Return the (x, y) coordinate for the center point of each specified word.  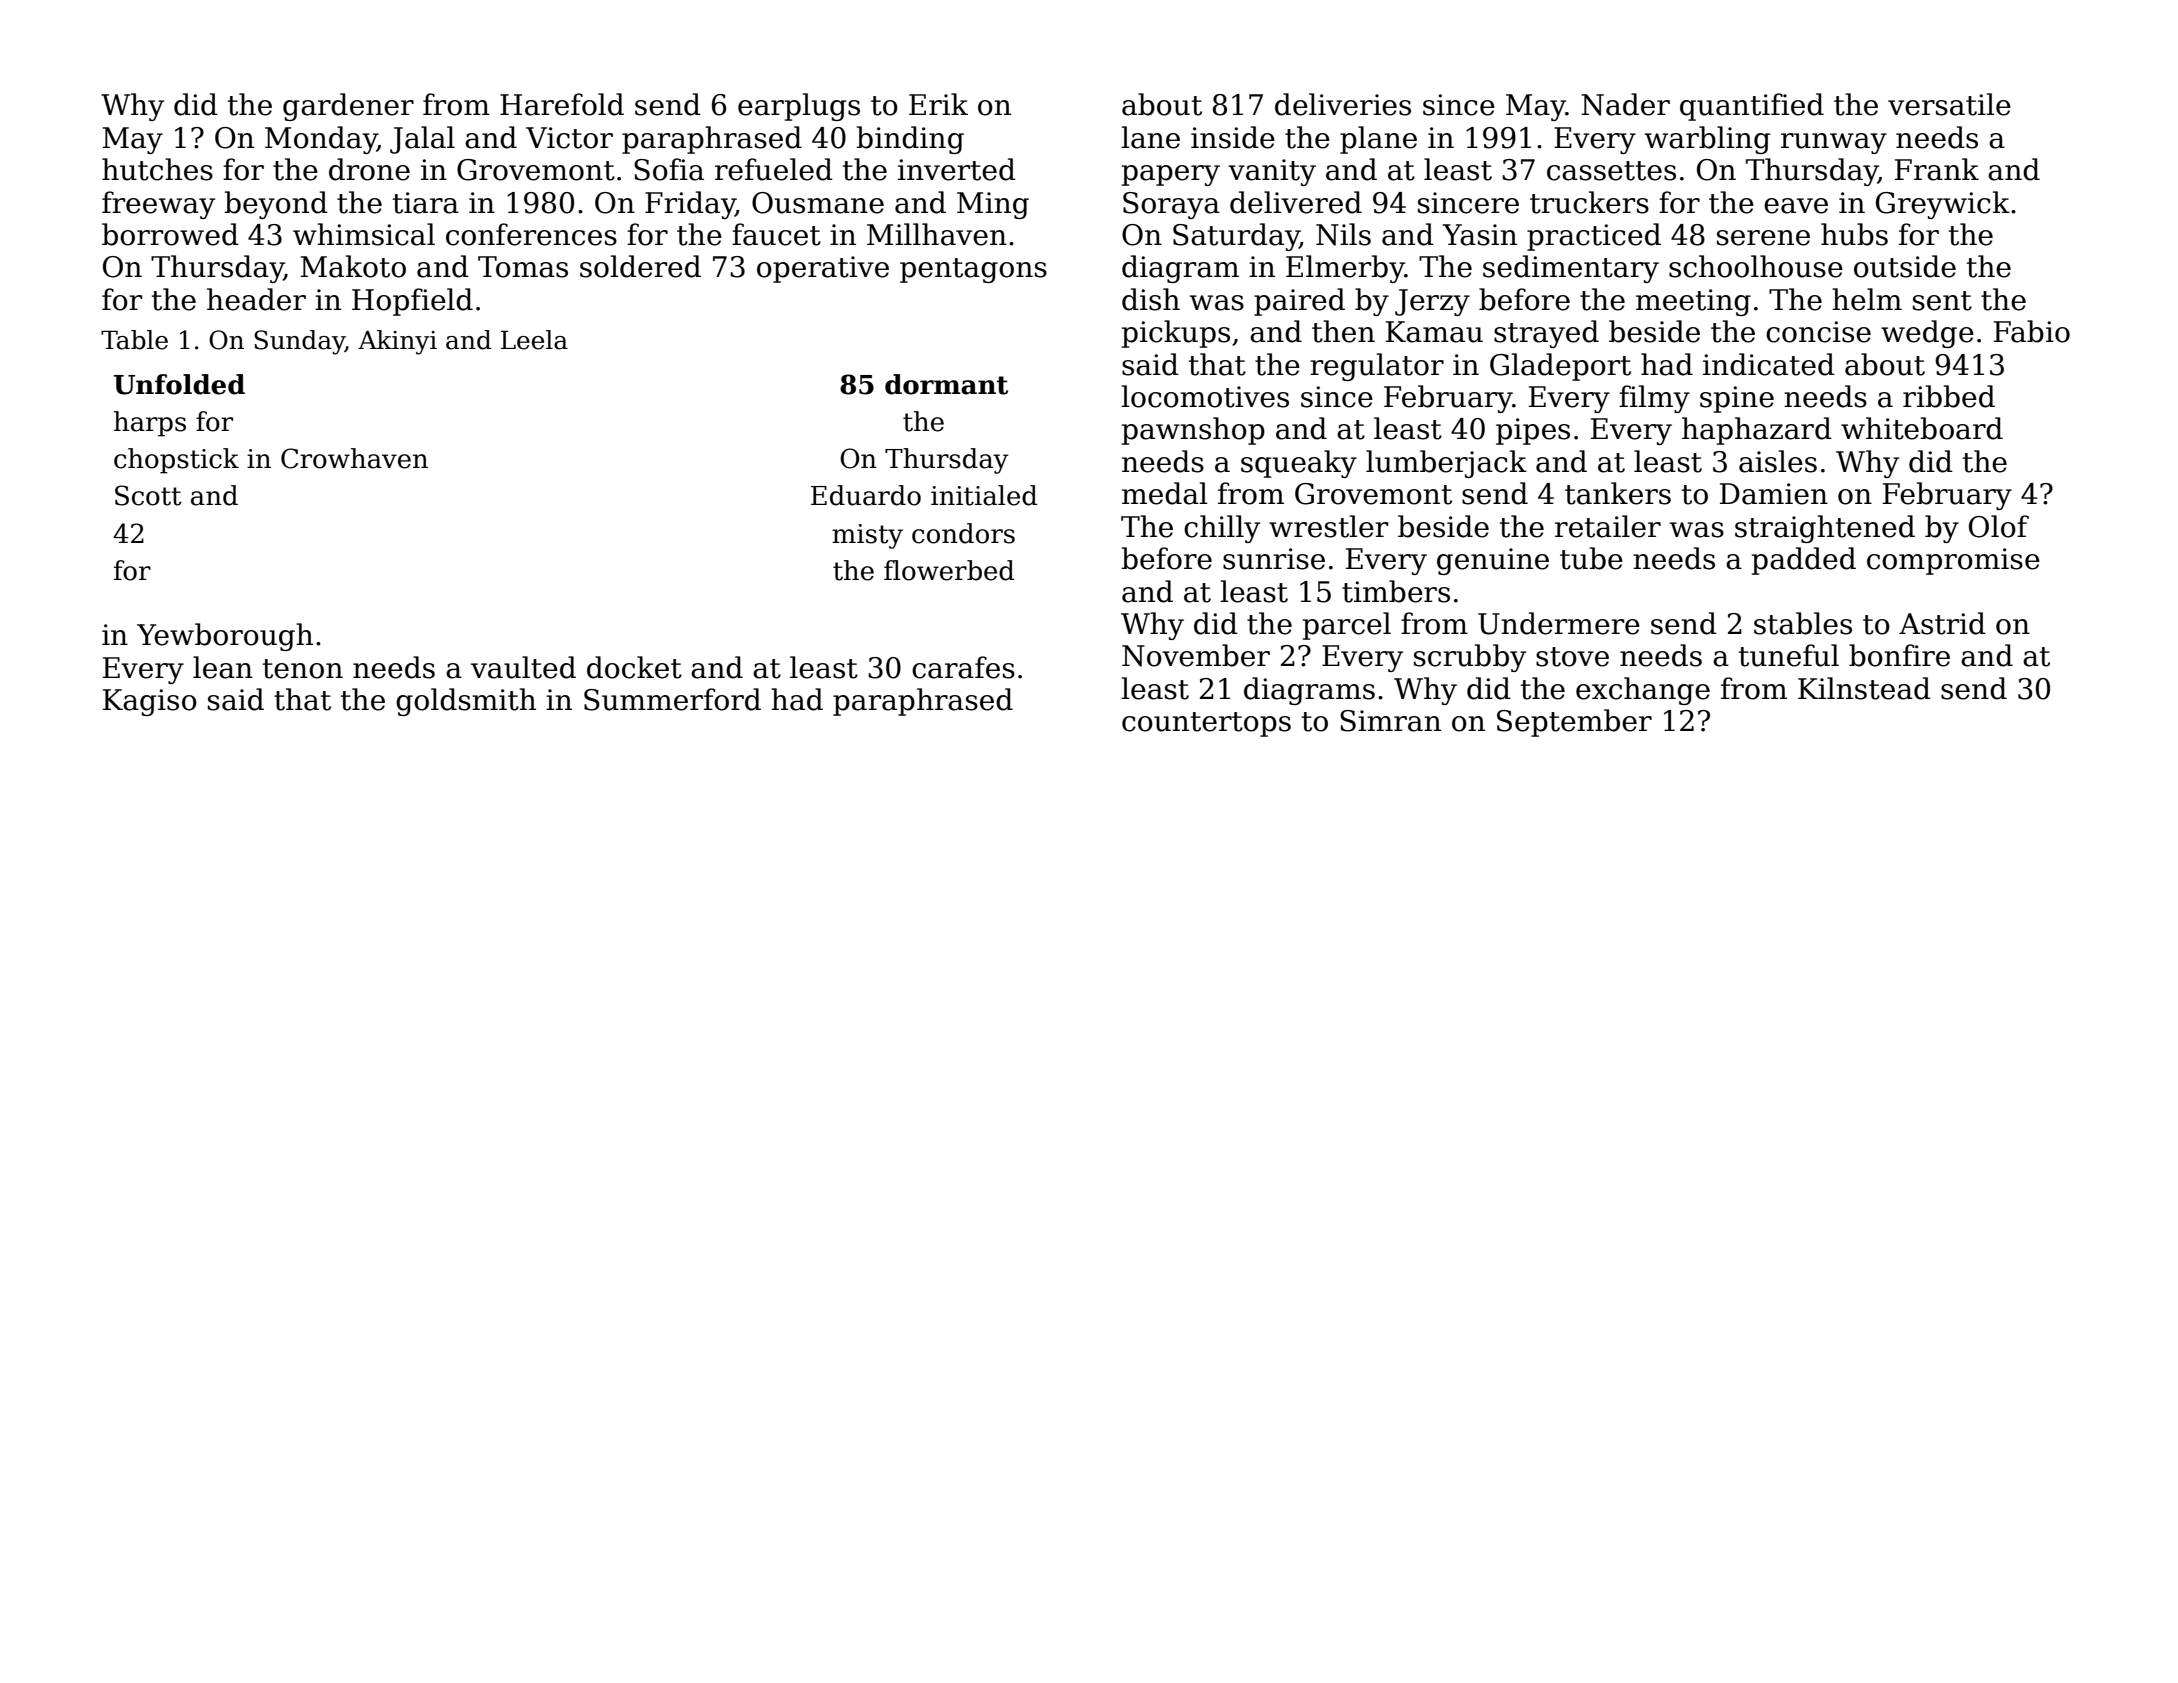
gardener (348, 107)
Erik (938, 104)
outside (1905, 266)
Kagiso (150, 702)
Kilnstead (1864, 688)
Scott (148, 495)
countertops (1206, 724)
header (256, 299)
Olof (1999, 526)
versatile (1949, 104)
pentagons (973, 270)
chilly (1222, 529)
